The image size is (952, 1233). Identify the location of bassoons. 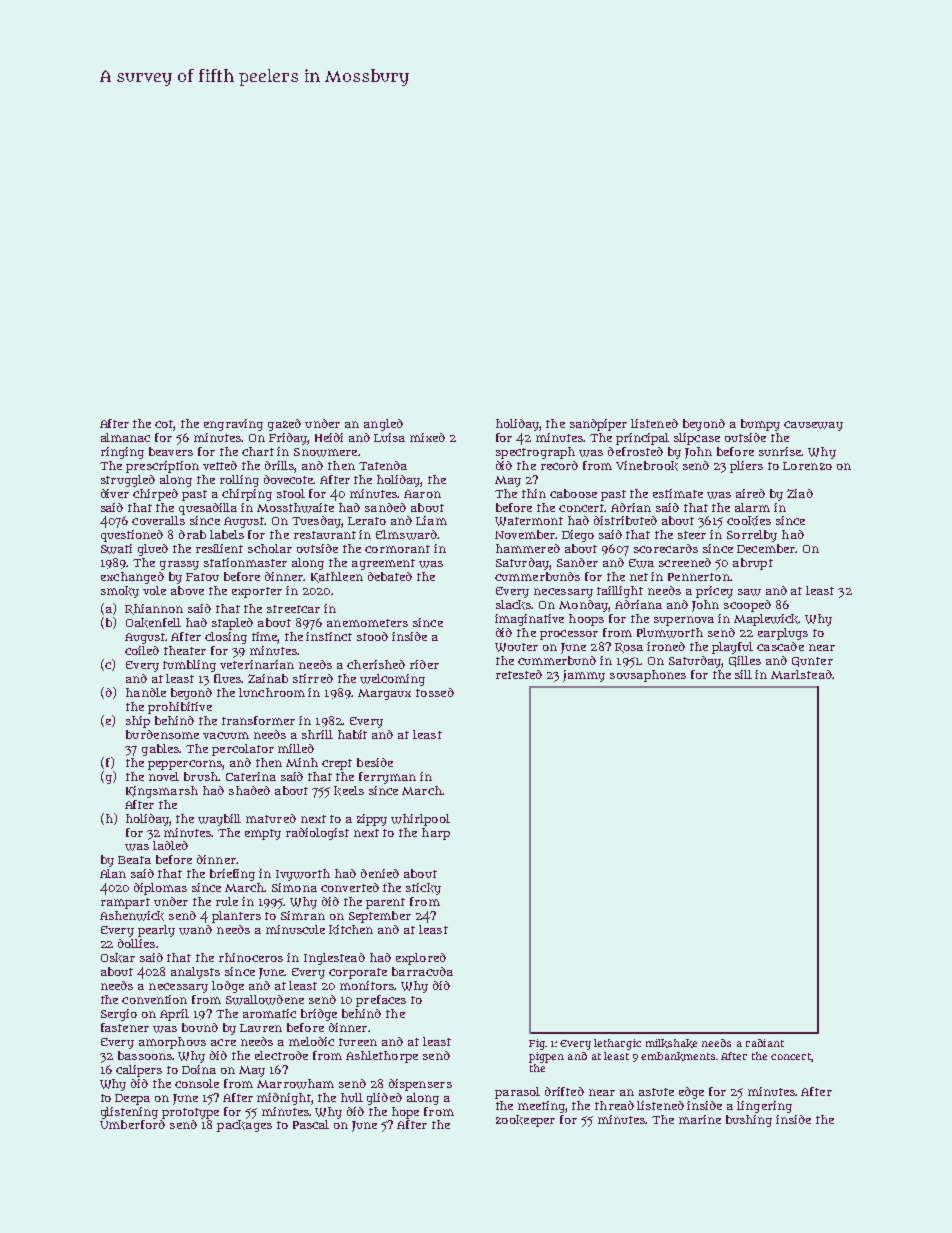
(145, 1055).
